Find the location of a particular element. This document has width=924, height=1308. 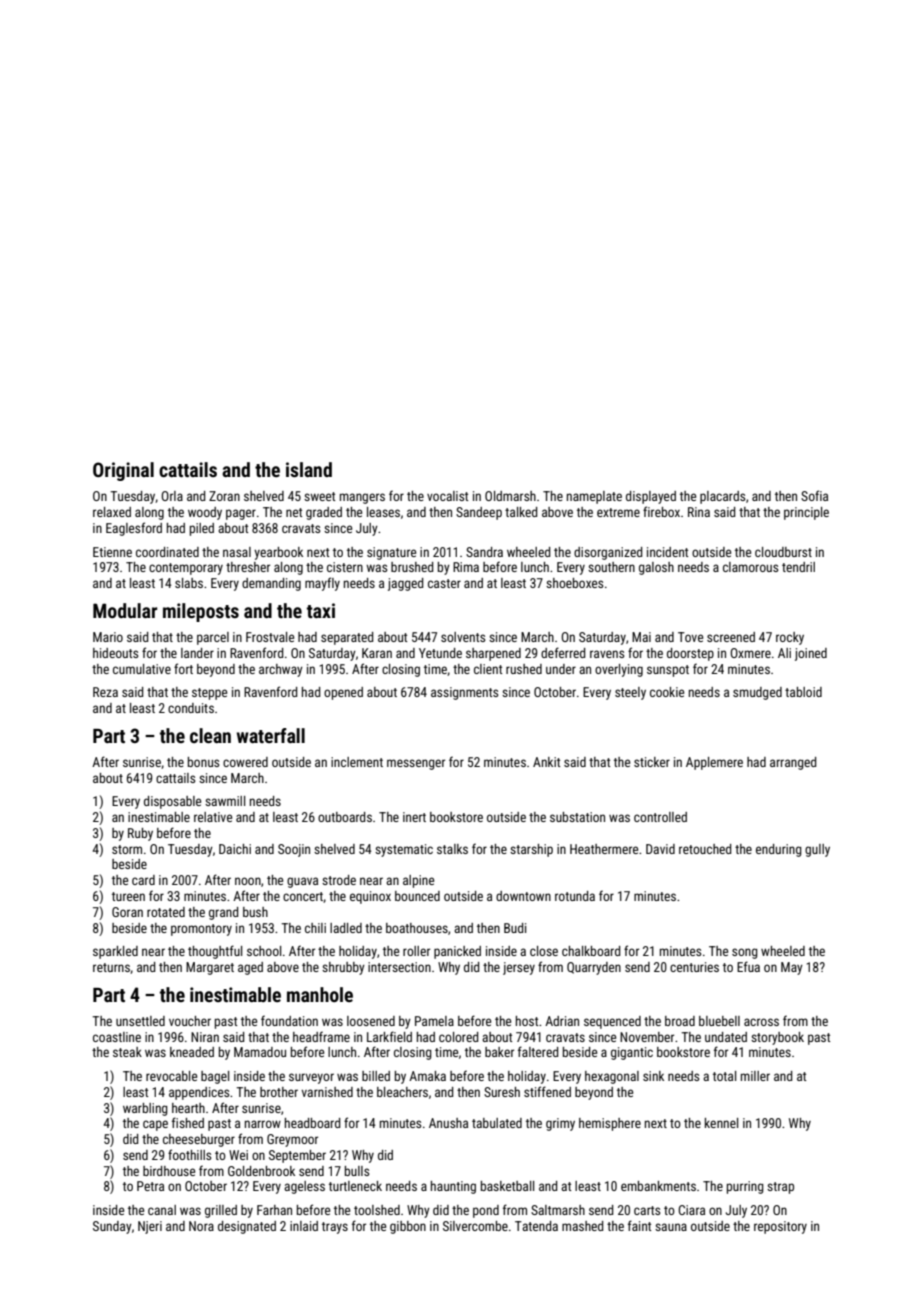

separated is located at coordinates (347, 638).
